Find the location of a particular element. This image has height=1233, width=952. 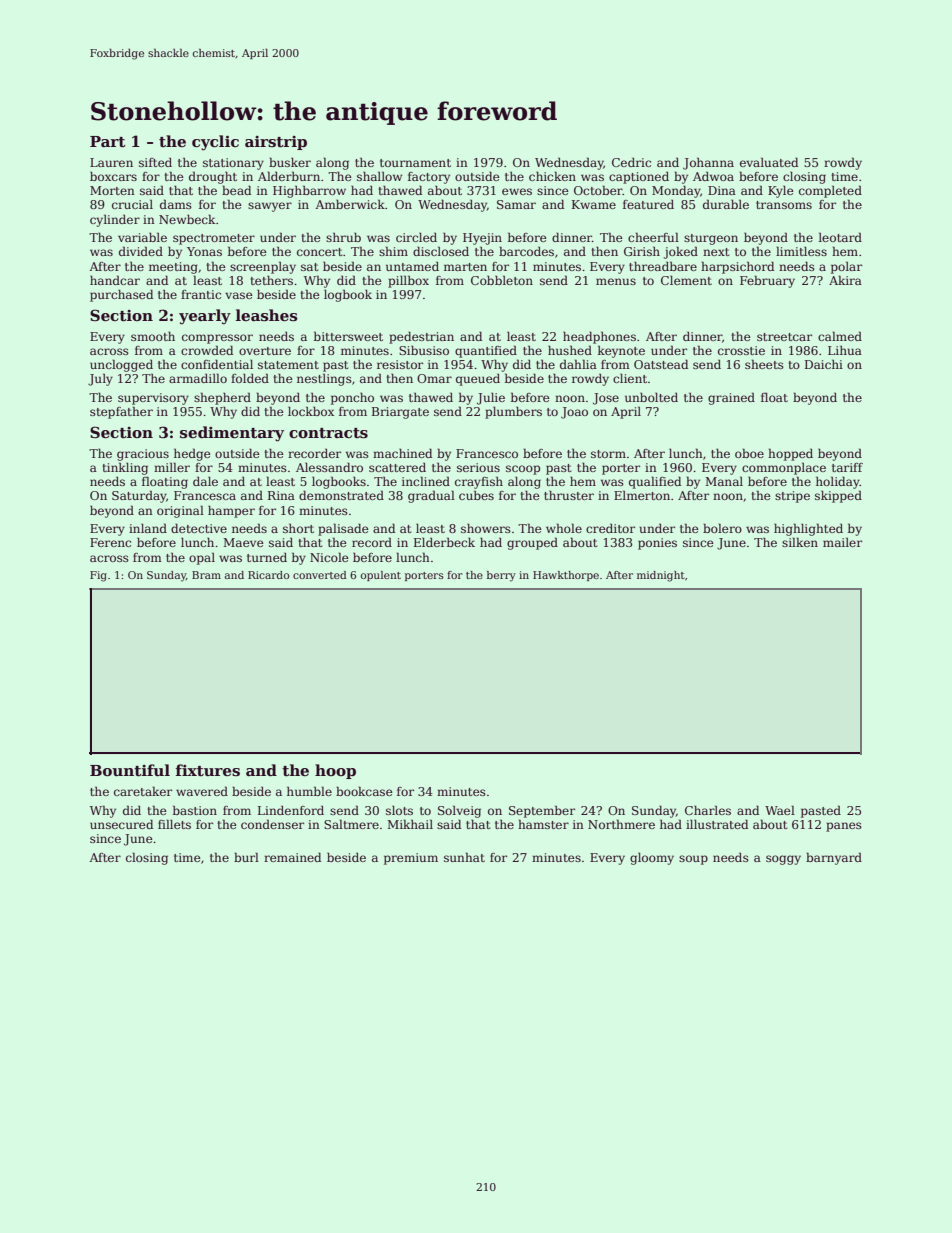

qualified is located at coordinates (655, 482).
